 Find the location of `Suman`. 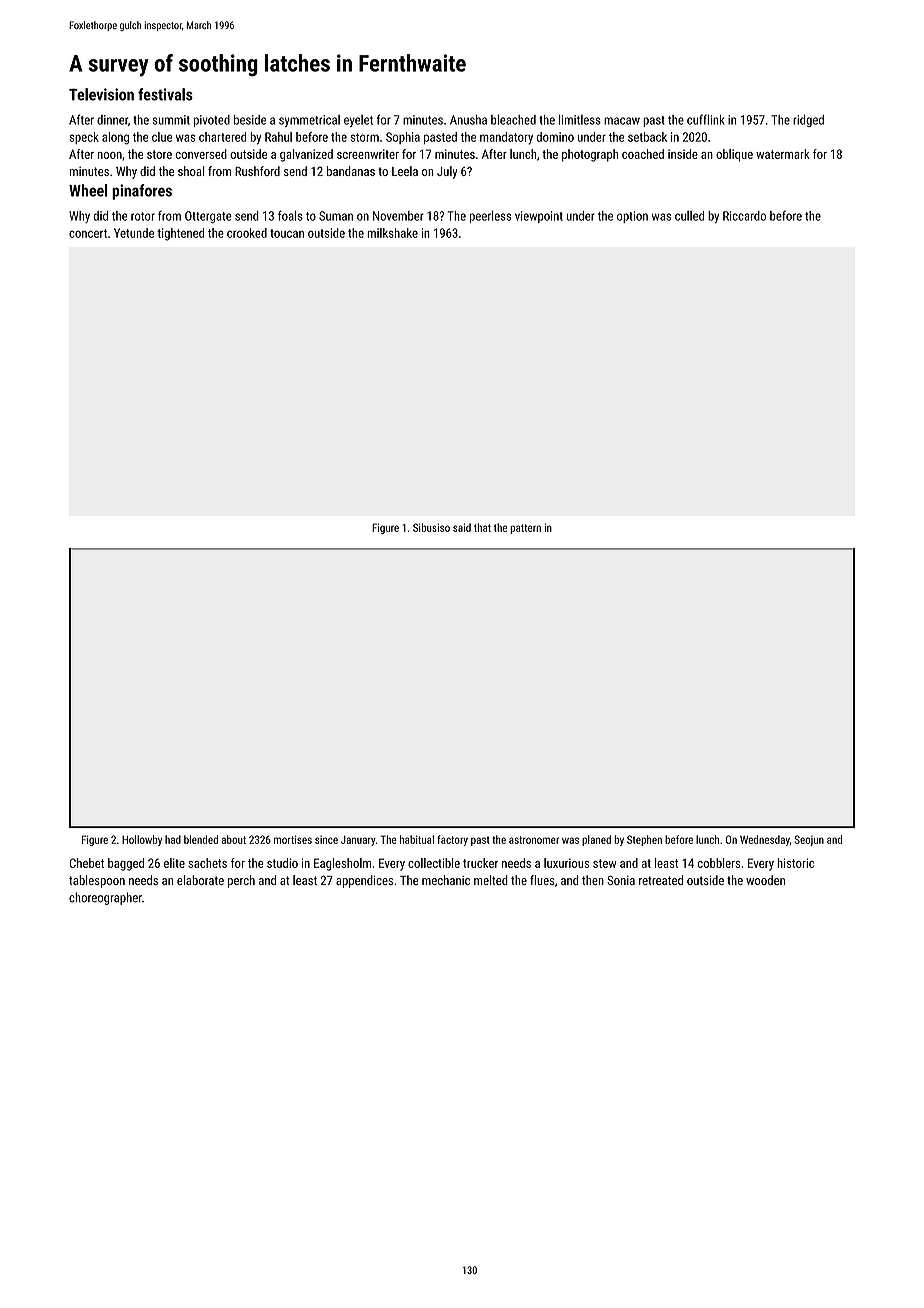

Suman is located at coordinates (336, 216).
